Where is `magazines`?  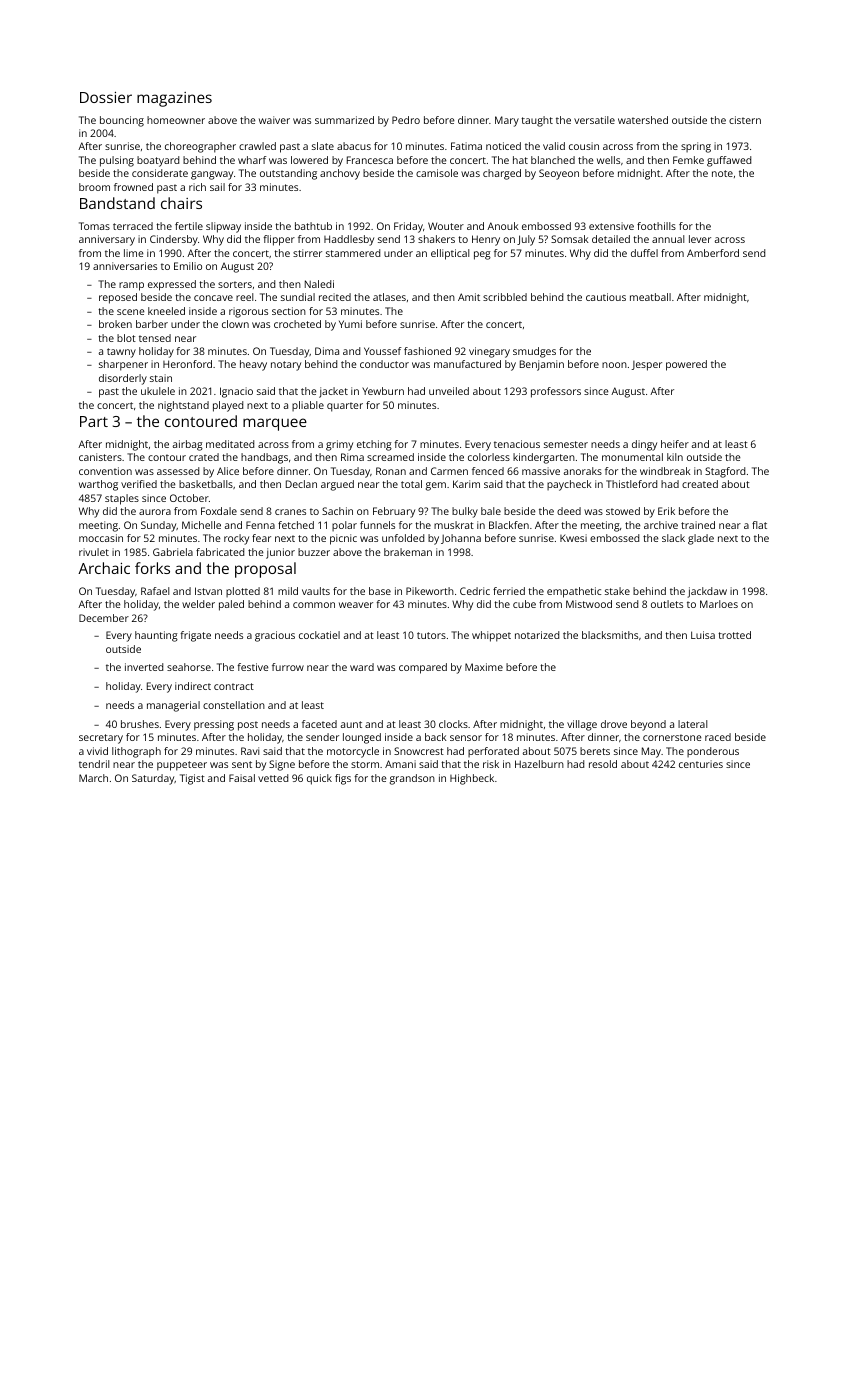 magazines is located at coordinates (174, 99).
